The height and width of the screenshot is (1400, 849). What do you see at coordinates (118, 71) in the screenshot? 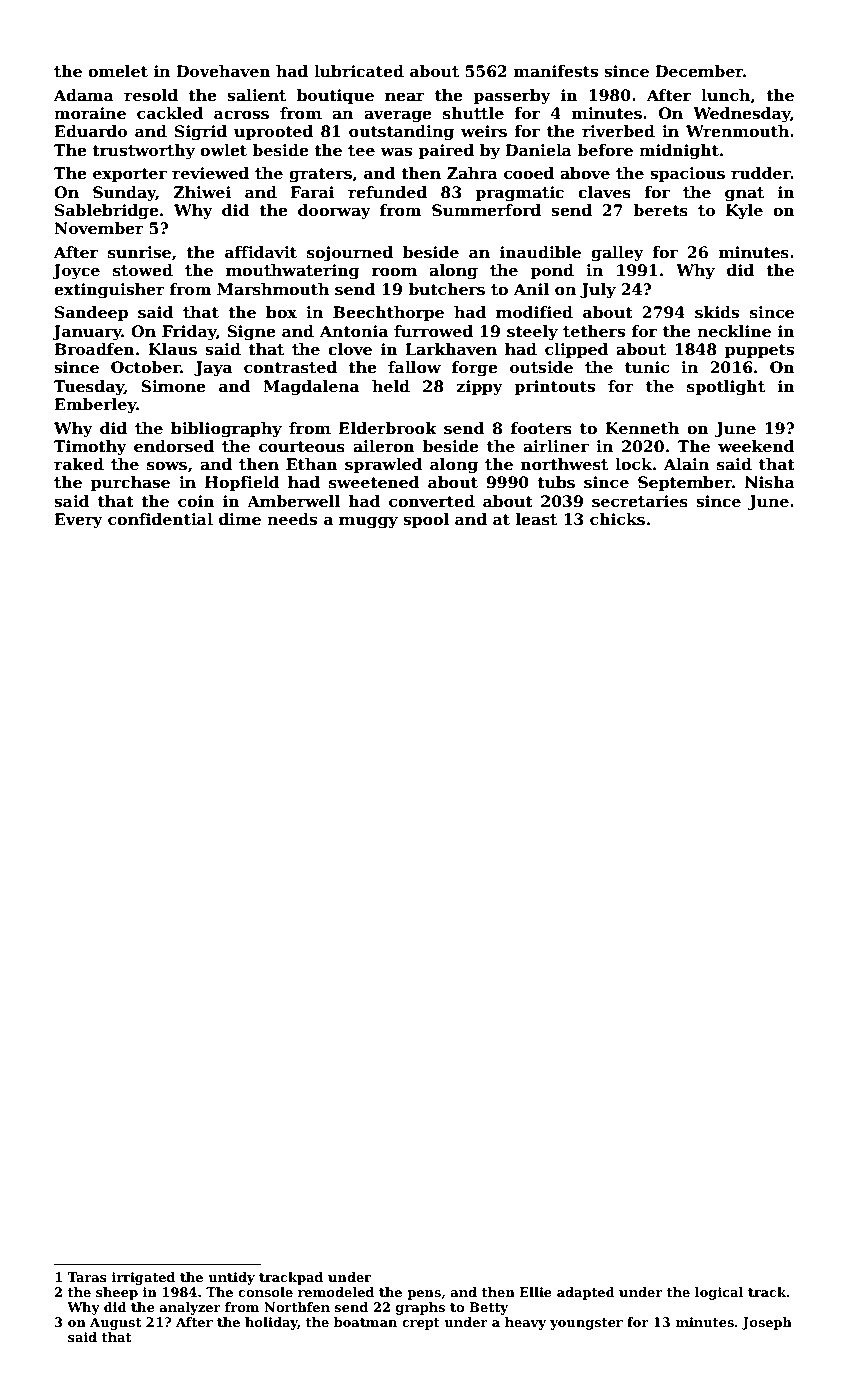
I see `omelet` at bounding box center [118, 71].
